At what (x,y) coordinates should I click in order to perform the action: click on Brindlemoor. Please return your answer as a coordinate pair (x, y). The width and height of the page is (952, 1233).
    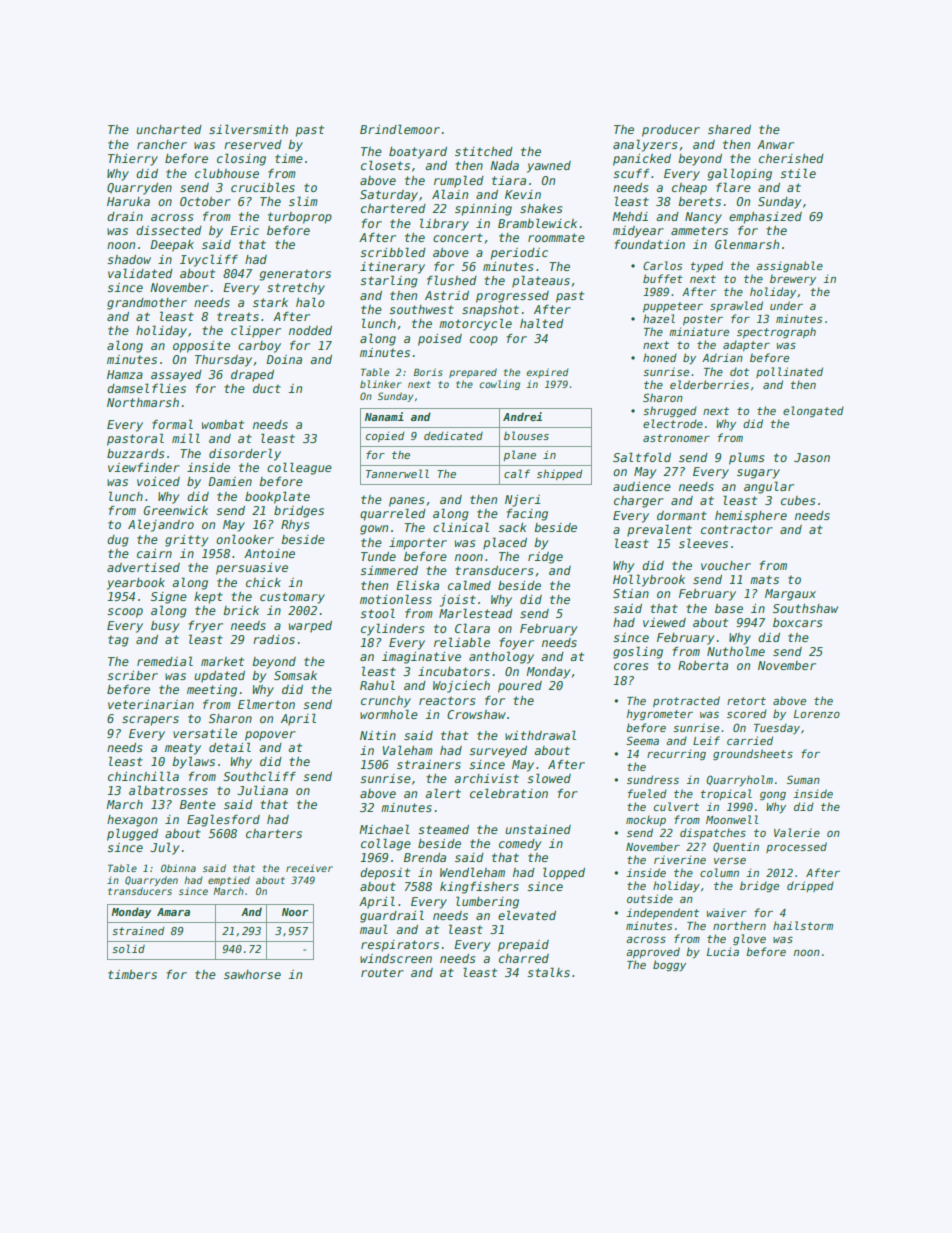
    Looking at the image, I should click on (400, 129).
